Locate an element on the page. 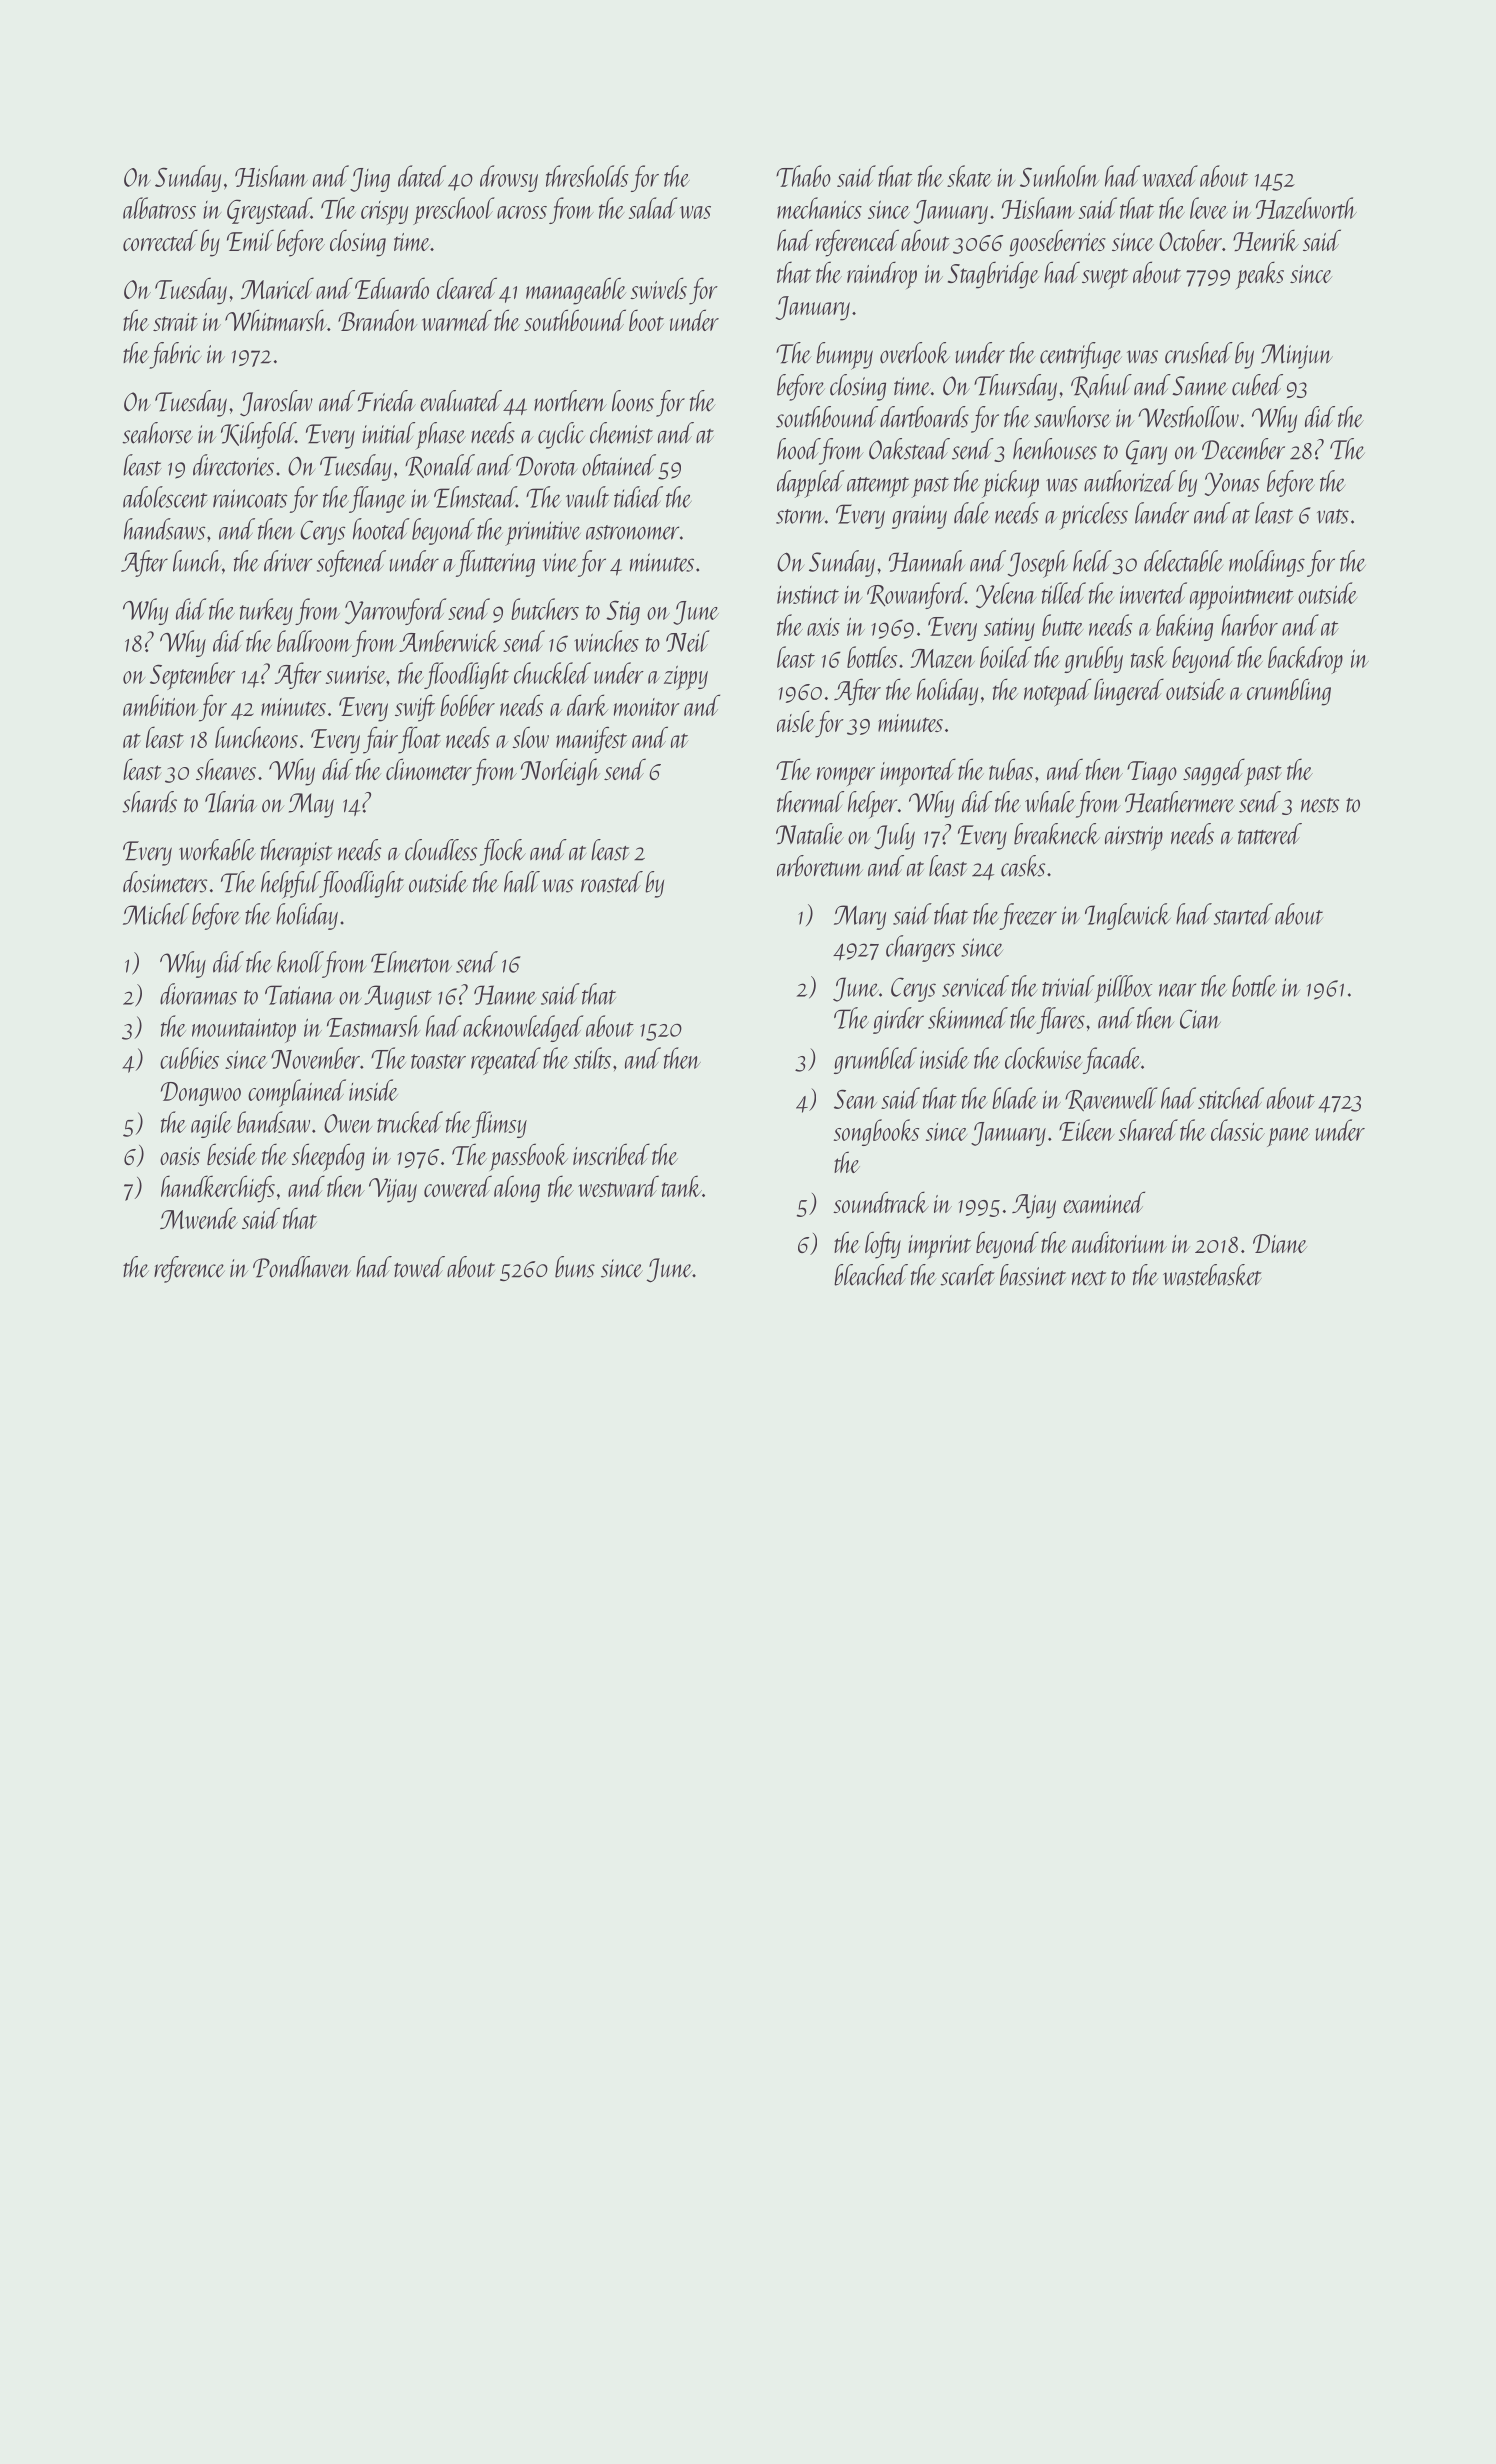 The height and width of the document is (2464, 1496). examined is located at coordinates (1104, 1202).
